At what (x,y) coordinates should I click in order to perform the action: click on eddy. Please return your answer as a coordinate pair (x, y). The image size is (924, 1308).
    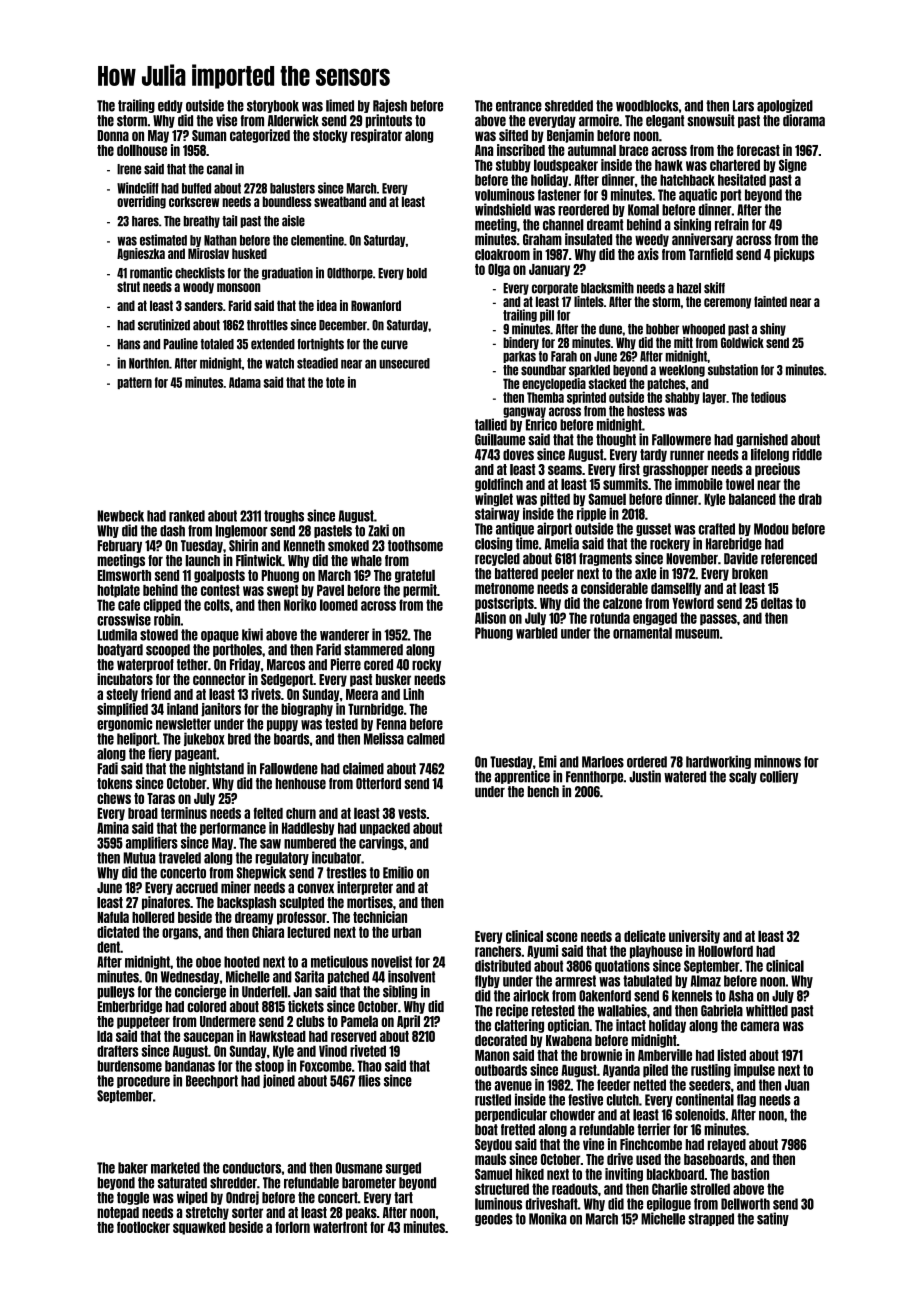
    Looking at the image, I should click on (170, 106).
